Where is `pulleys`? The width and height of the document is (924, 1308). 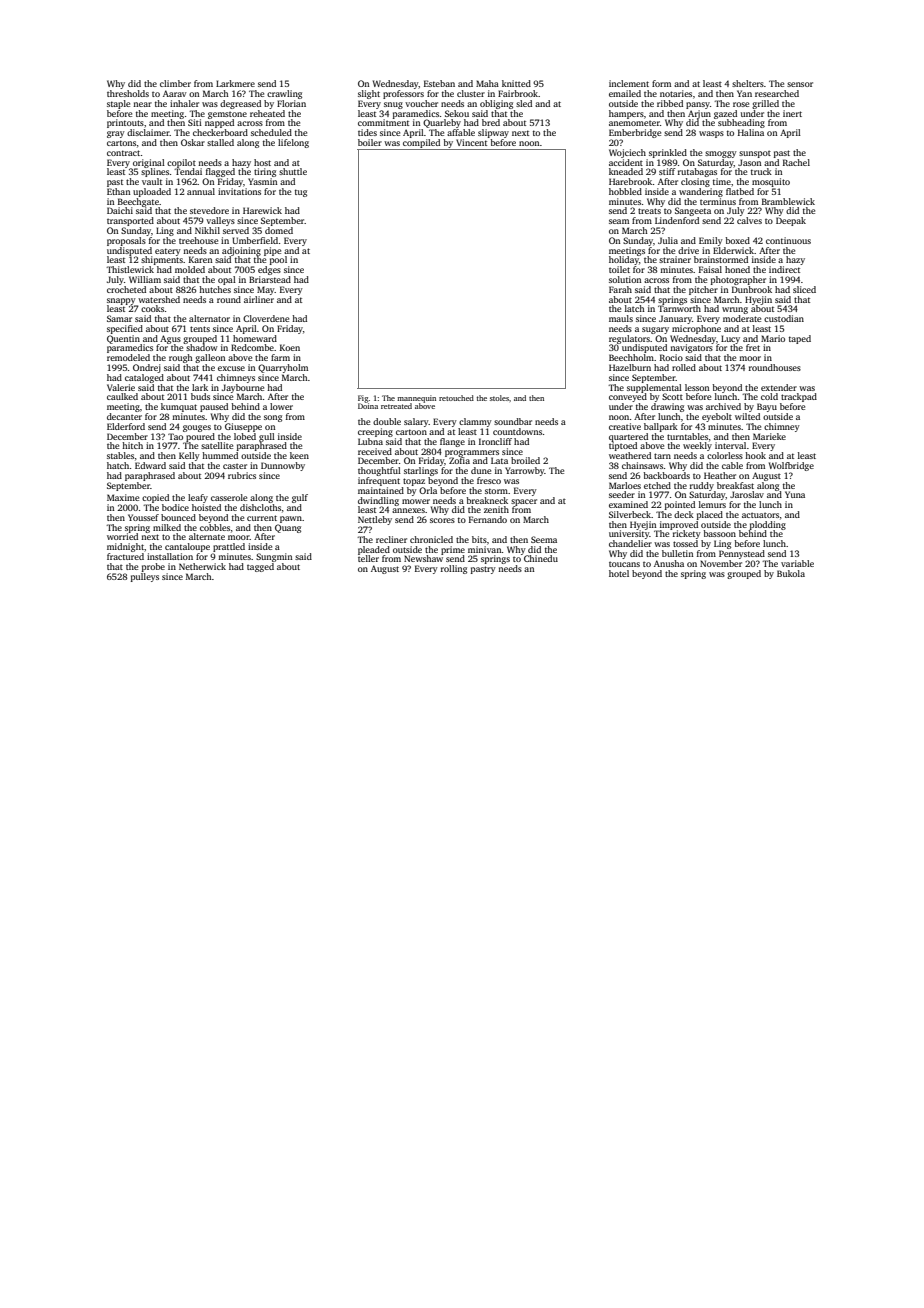 pulleys is located at coordinates (145, 577).
